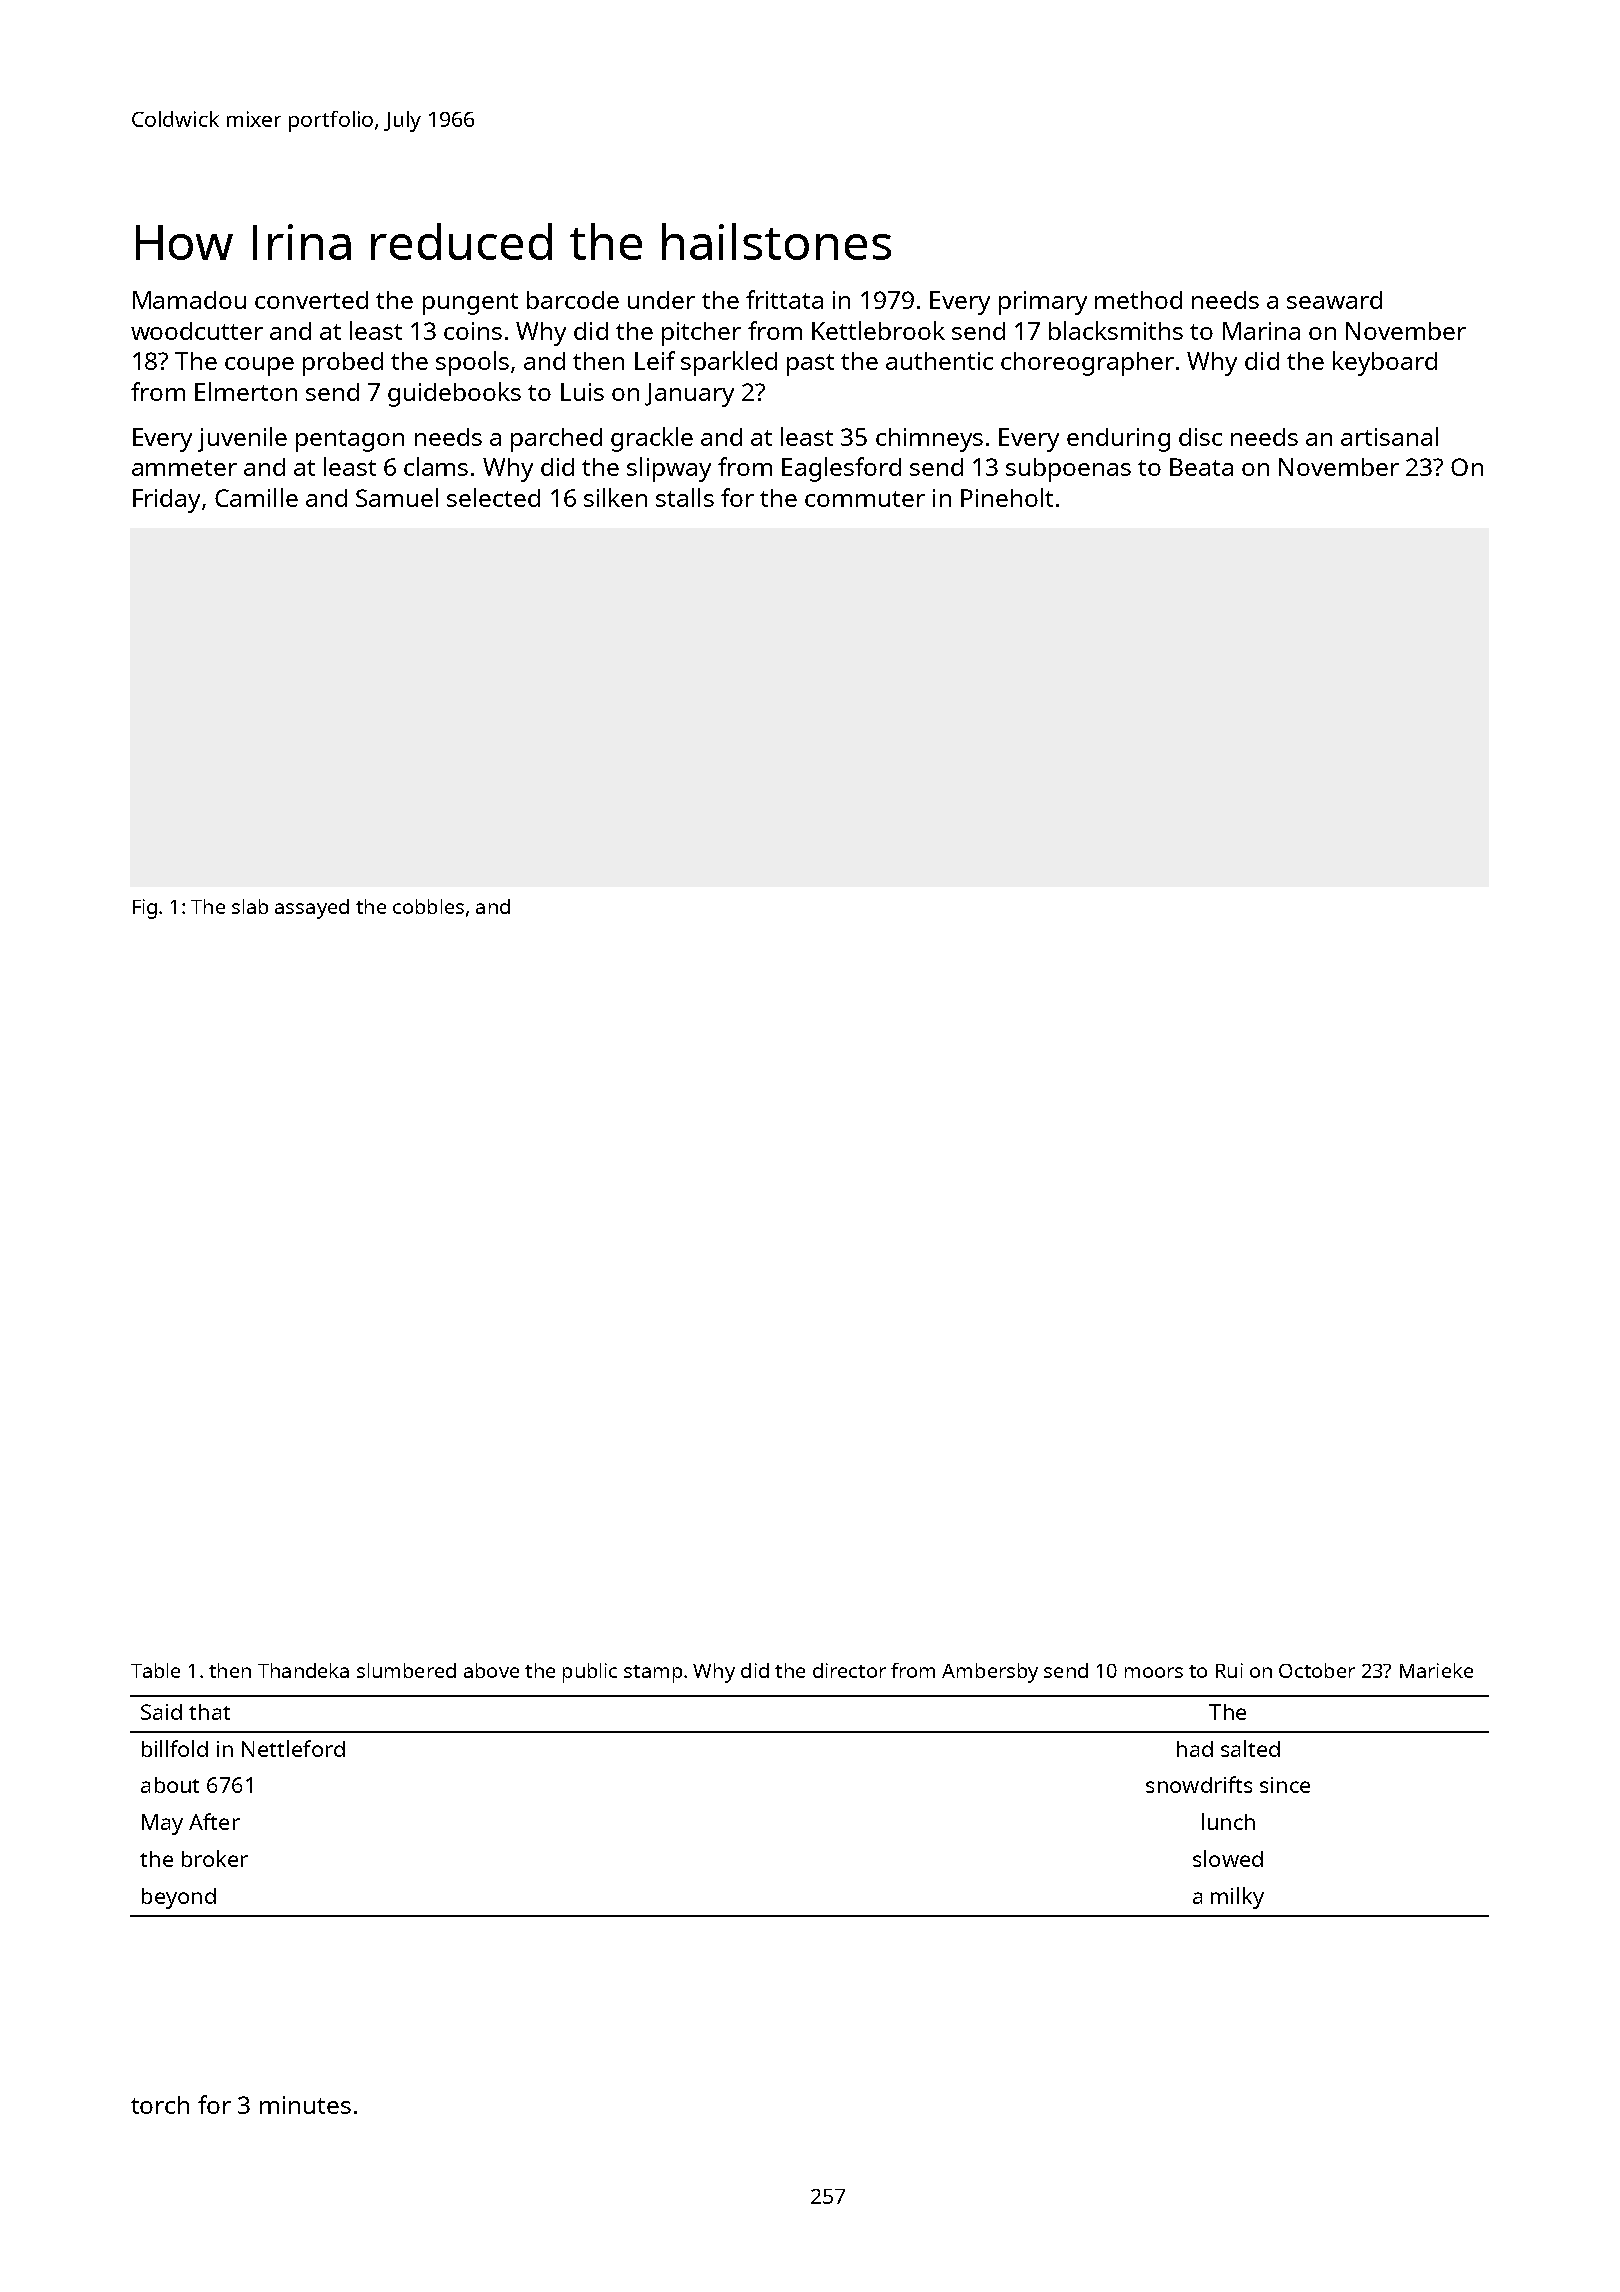 Image resolution: width=1620 pixels, height=2292 pixels. What do you see at coordinates (305, 2105) in the screenshot?
I see `minutes` at bounding box center [305, 2105].
